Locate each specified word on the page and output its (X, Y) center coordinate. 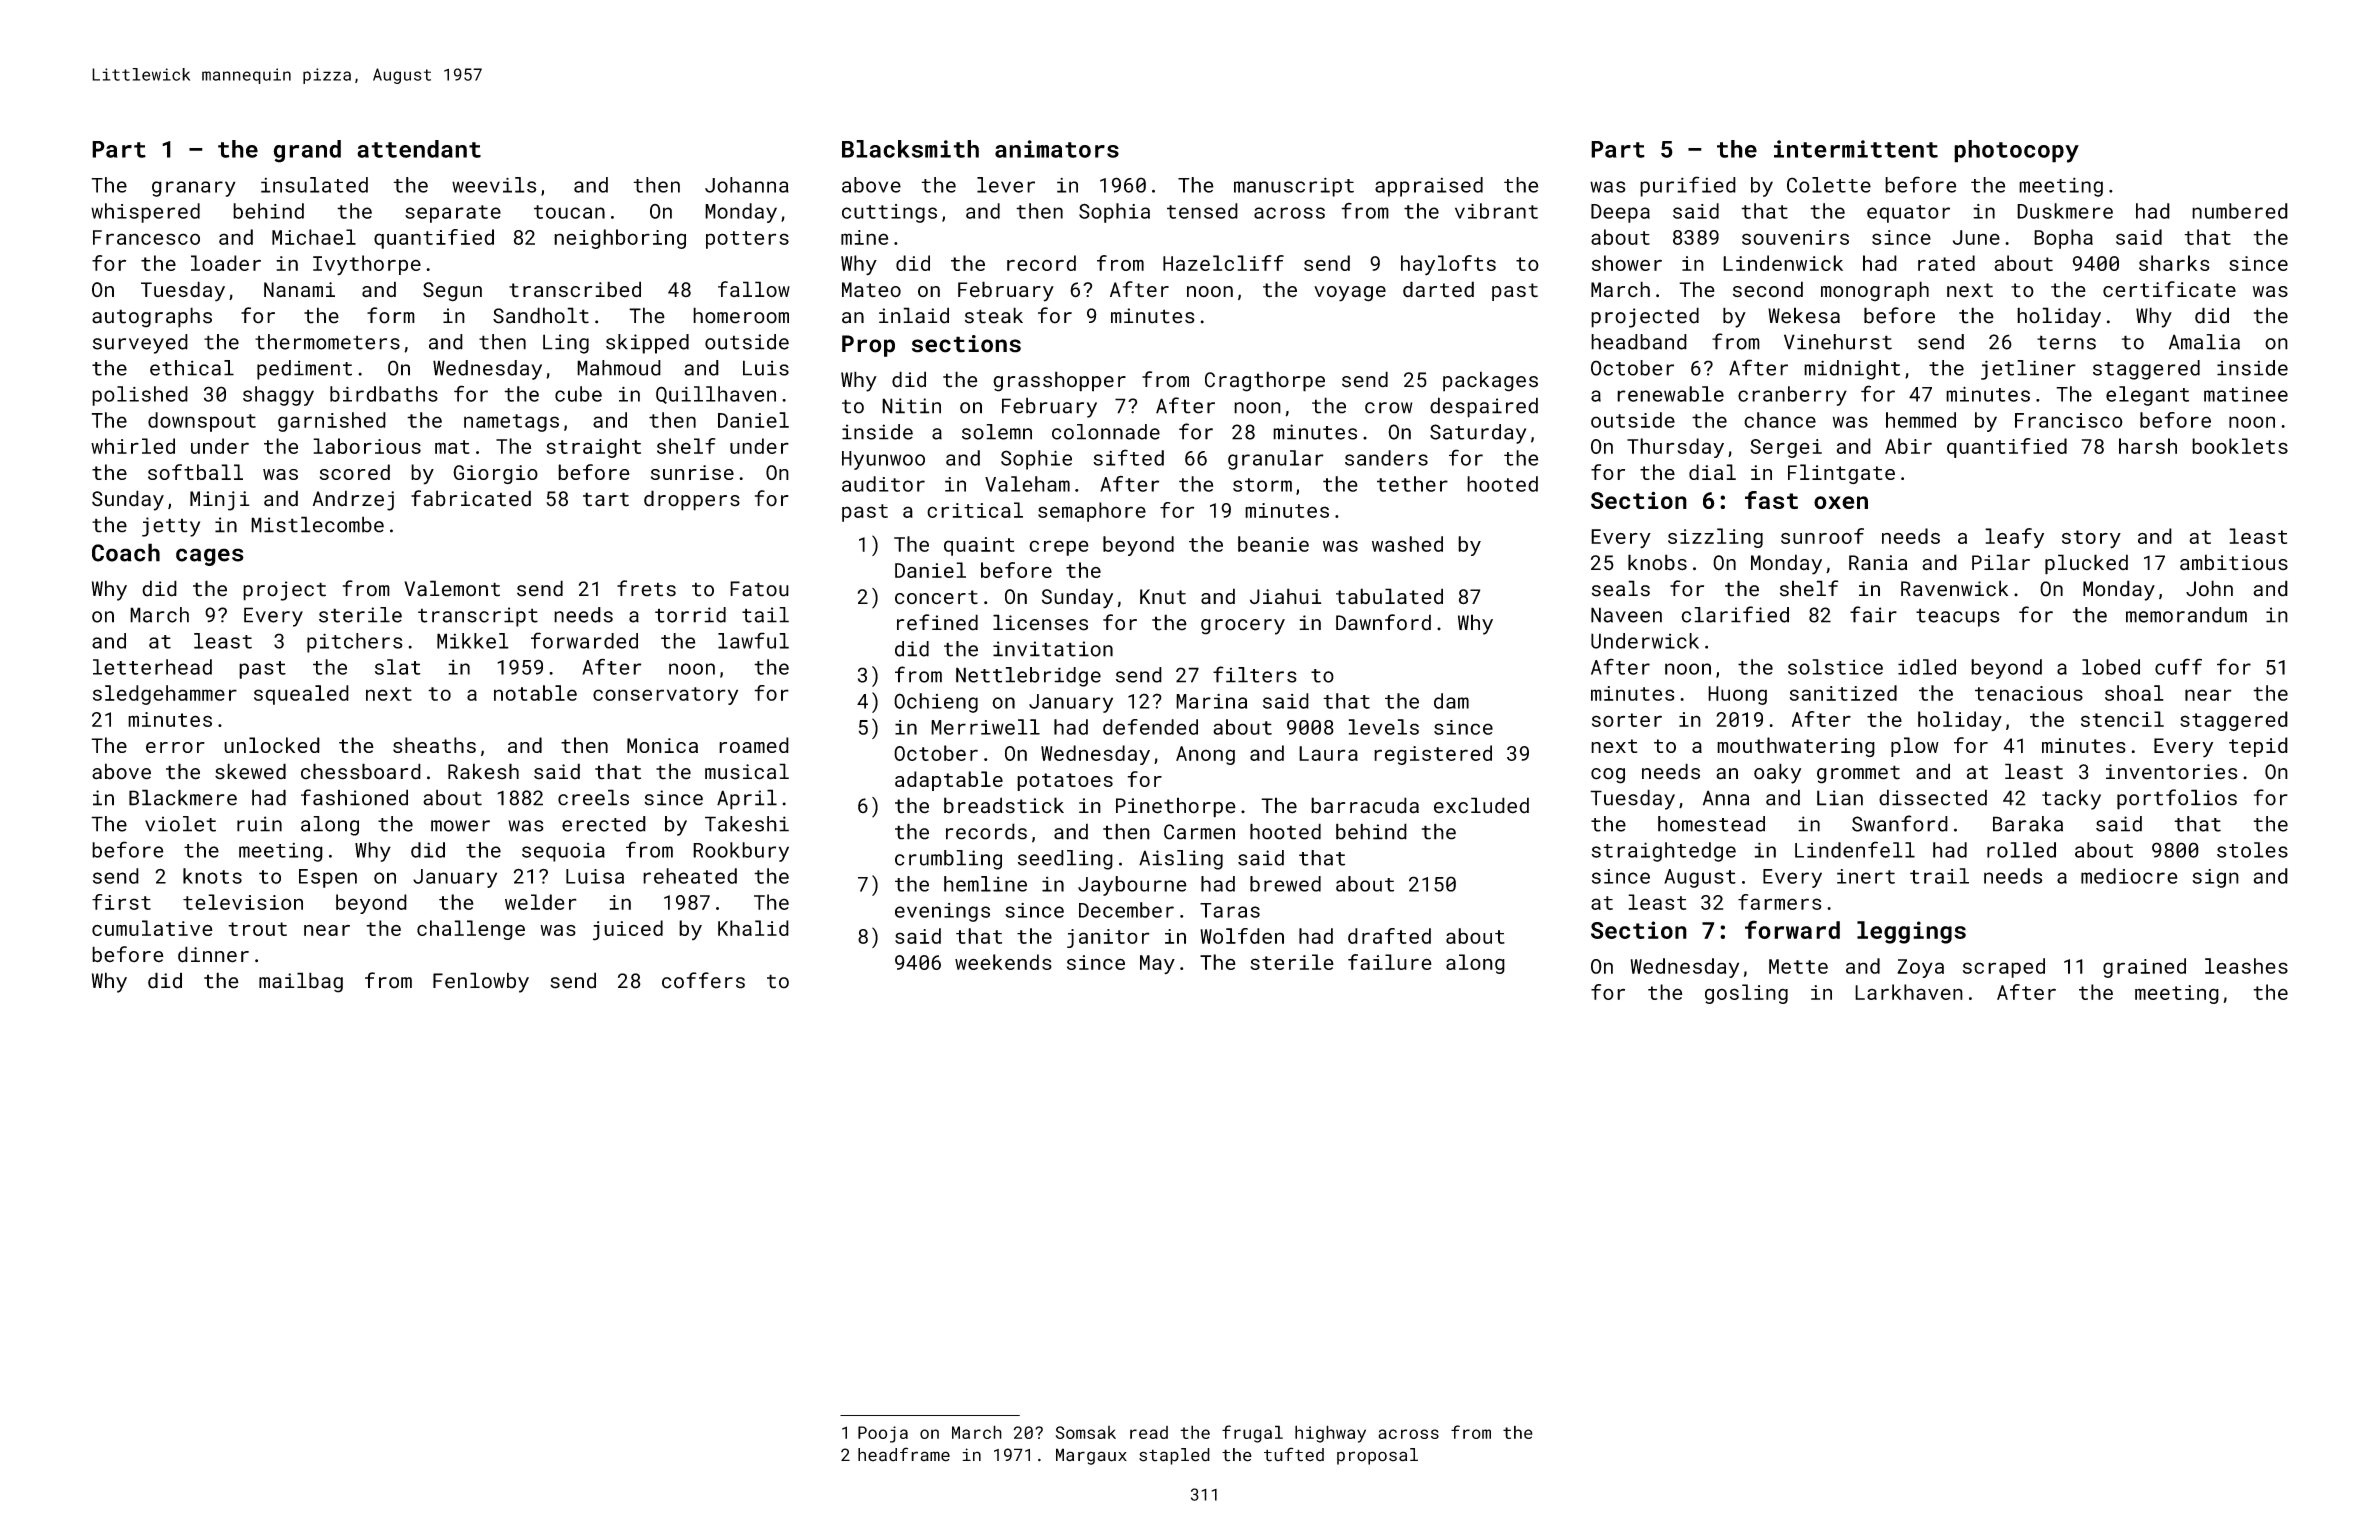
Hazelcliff (1223, 263)
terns (2066, 342)
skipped (647, 344)
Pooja (883, 1434)
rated (1946, 263)
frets (646, 588)
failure (1390, 962)
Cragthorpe (1265, 381)
